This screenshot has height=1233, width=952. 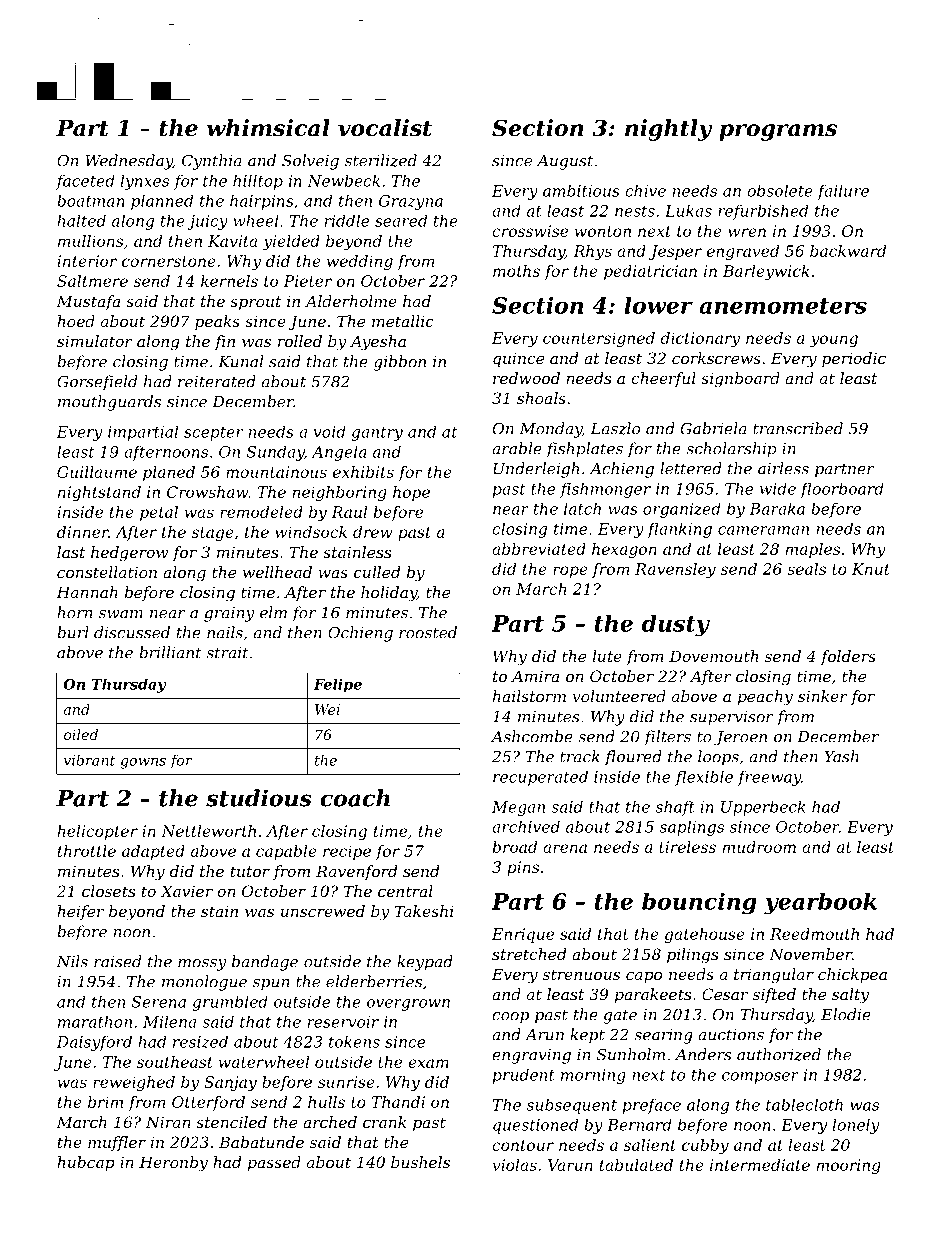 I want to click on seared, so click(x=401, y=221).
